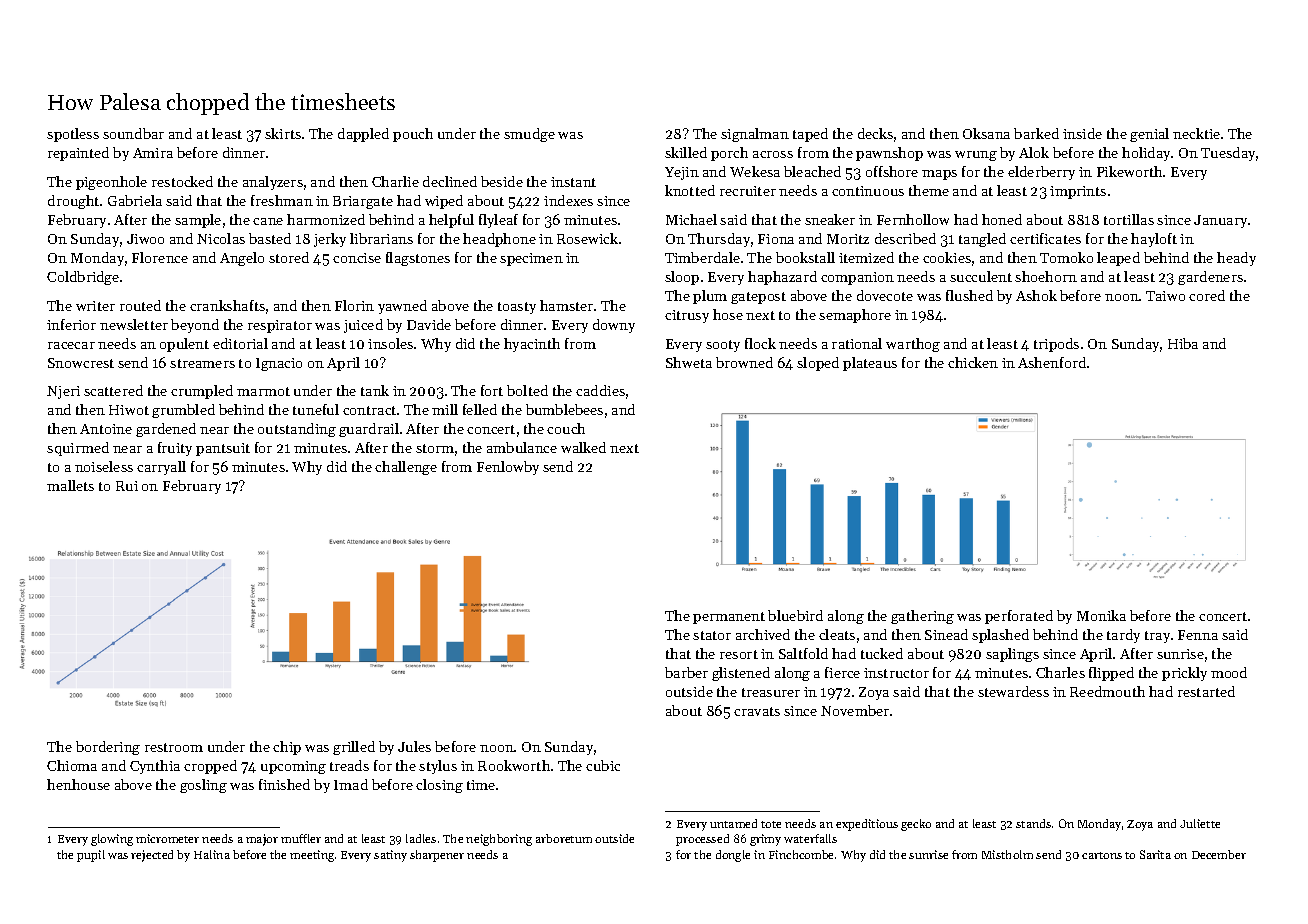 This screenshot has height=924, width=1308. What do you see at coordinates (91, 856) in the screenshot?
I see `pupil` at bounding box center [91, 856].
